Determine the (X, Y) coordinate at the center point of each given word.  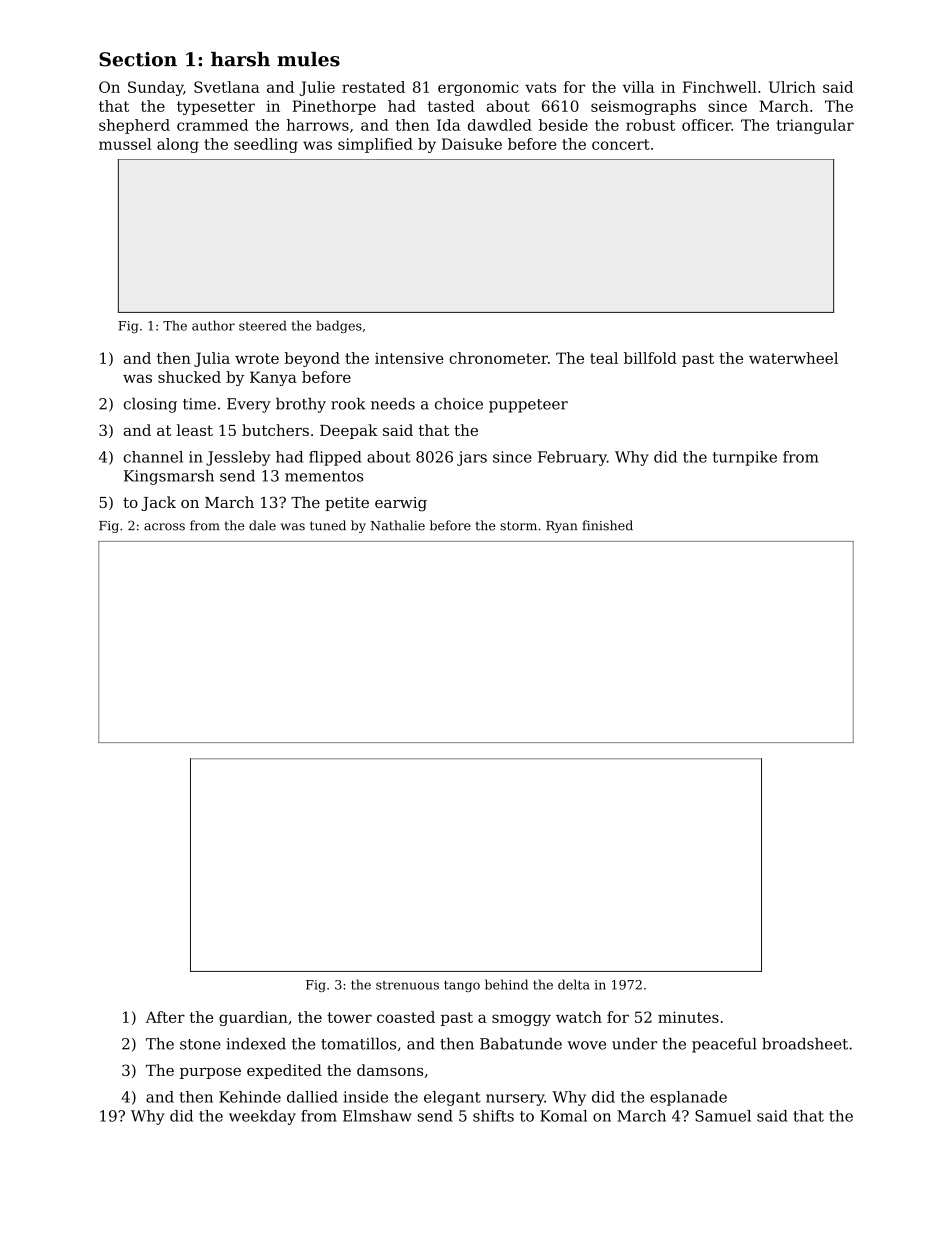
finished (607, 525)
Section (138, 59)
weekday (262, 1117)
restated (373, 87)
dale (262, 525)
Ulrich (792, 87)
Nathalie (398, 525)
